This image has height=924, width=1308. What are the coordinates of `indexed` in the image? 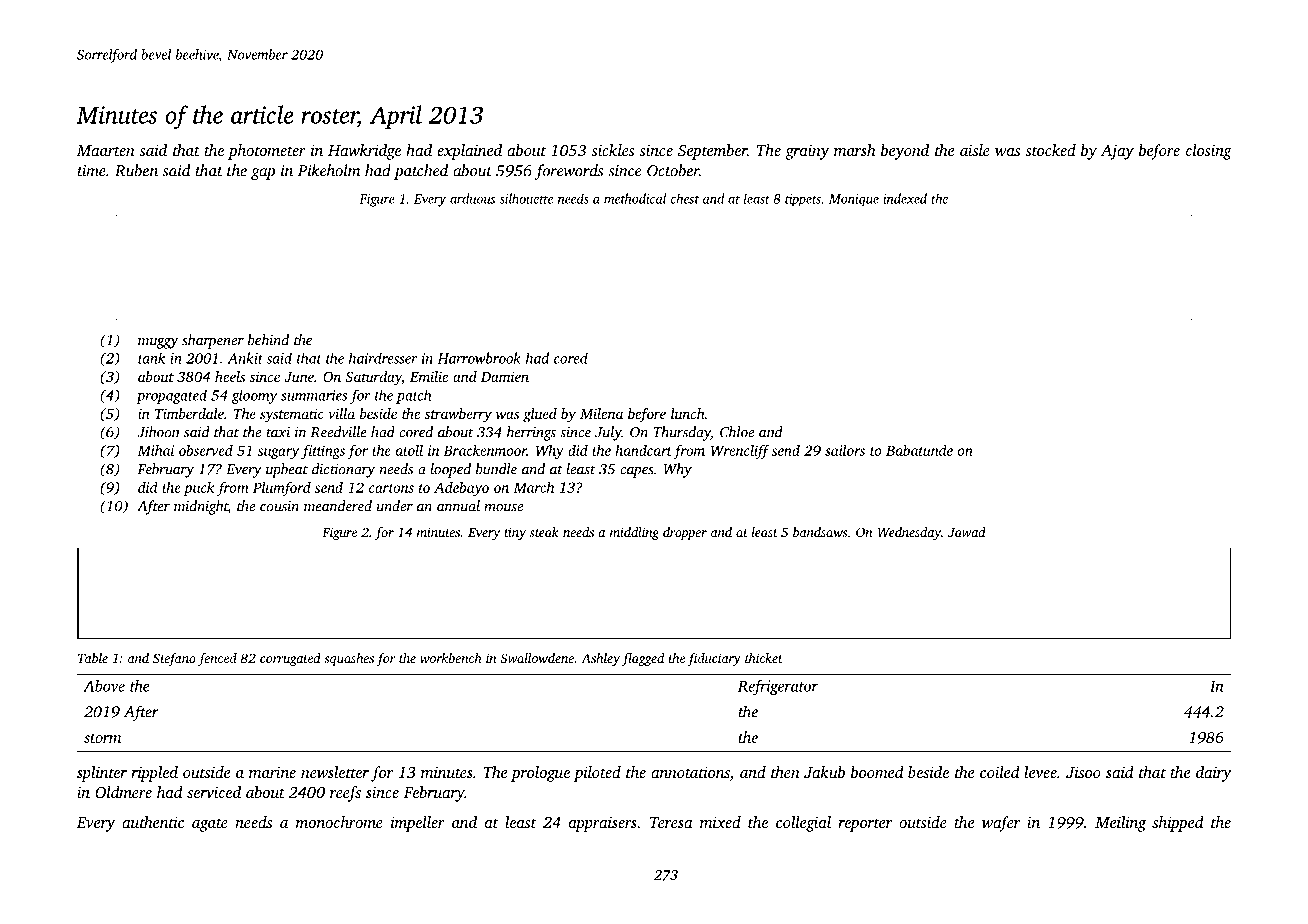 It's located at (905, 198).
